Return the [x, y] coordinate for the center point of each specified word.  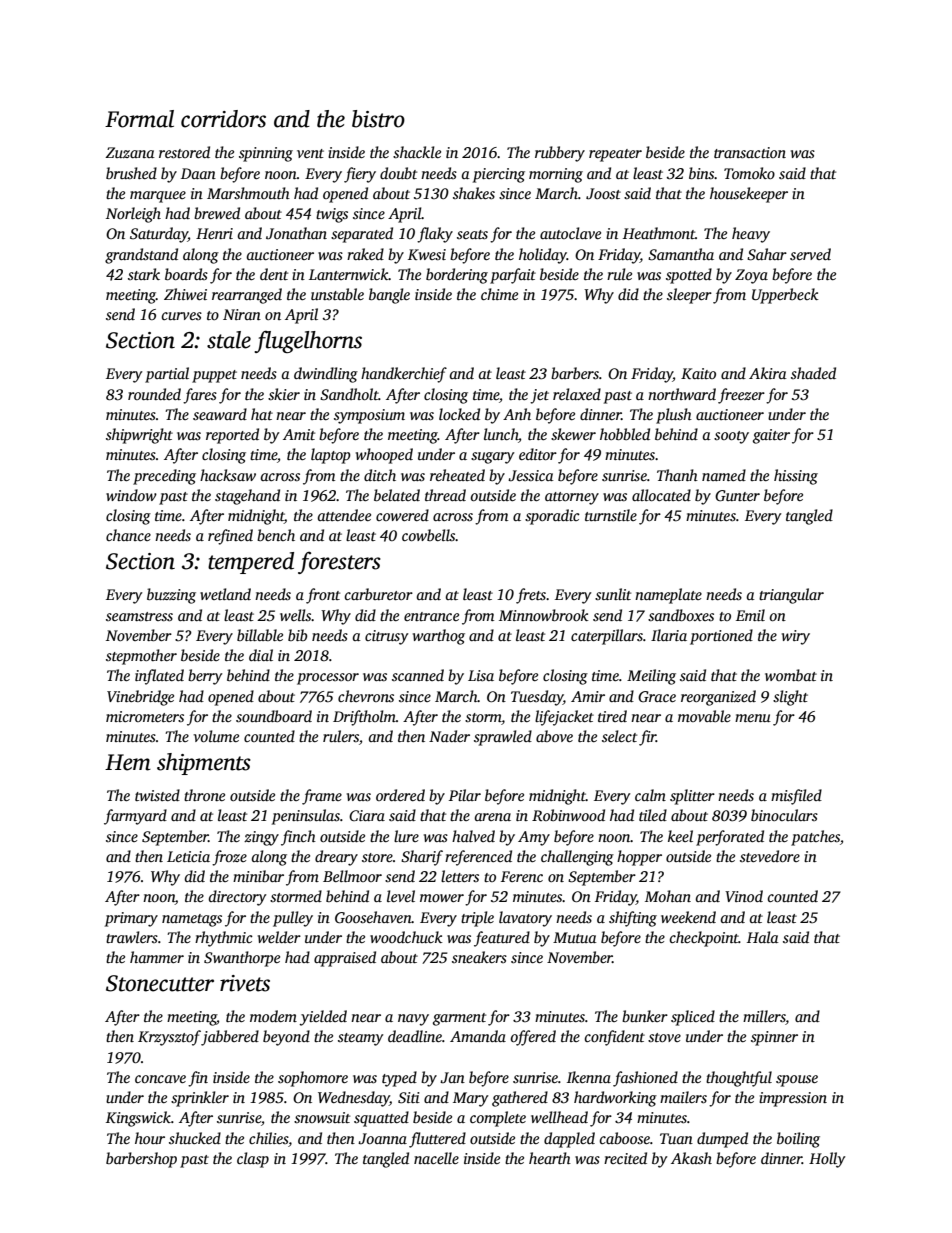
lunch [501, 434]
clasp [253, 1160]
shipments [204, 764]
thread [445, 495]
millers [764, 1017]
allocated [661, 495]
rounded [154, 394]
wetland [225, 594]
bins [702, 173]
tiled [653, 815]
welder [279, 937]
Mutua [575, 937]
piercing [499, 175]
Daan [198, 173]
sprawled [503, 738]
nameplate [668, 596]
